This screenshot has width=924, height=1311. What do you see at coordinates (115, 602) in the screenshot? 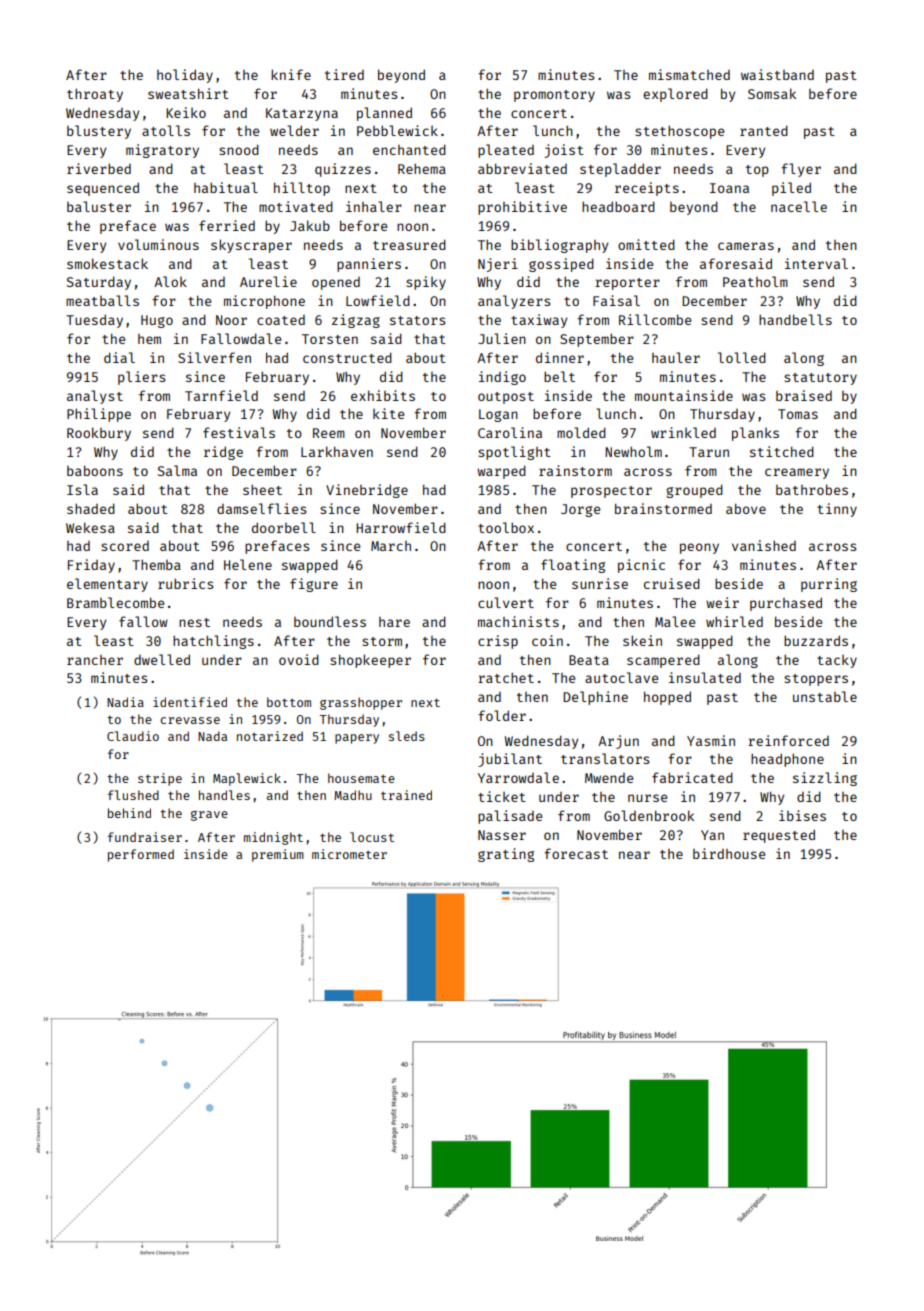
I see `Bramblecombe` at bounding box center [115, 602].
